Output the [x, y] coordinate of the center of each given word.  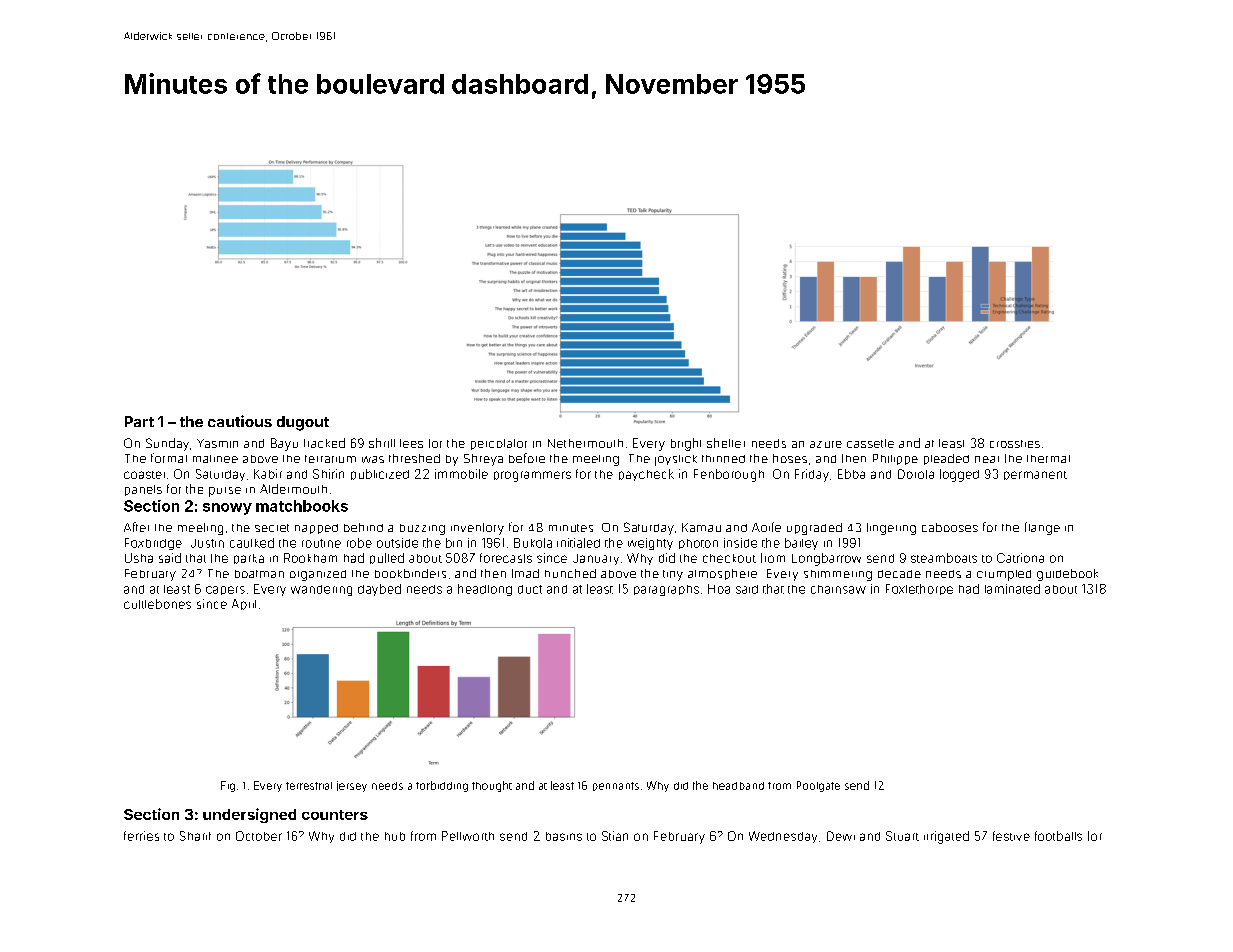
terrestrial [309, 786]
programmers [532, 476]
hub [395, 836]
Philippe [895, 459]
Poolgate [818, 786]
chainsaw [838, 589]
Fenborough [729, 475]
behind [363, 527]
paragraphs [666, 590]
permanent [1035, 475]
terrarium [330, 459]
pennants [616, 786]
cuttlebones [157, 604]
